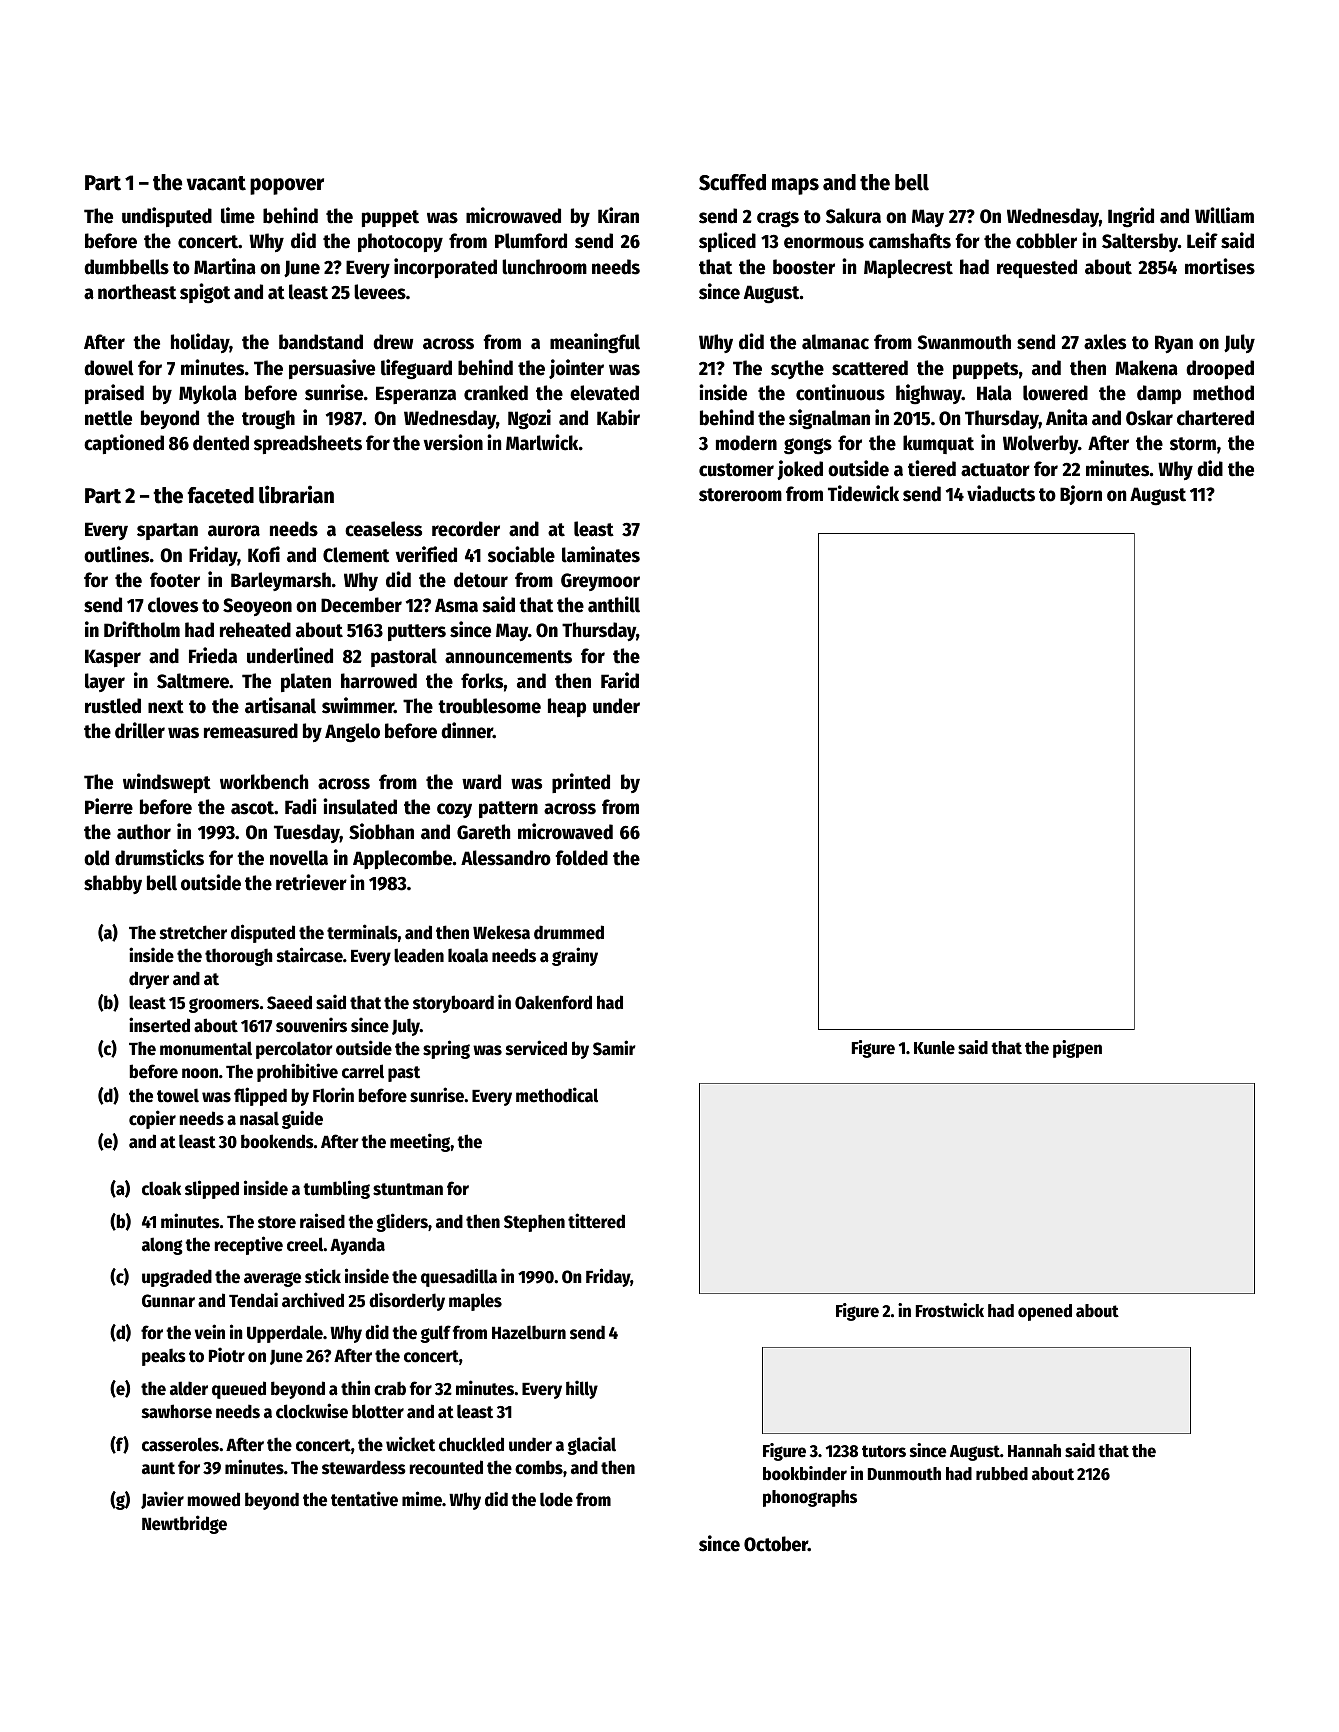  What do you see at coordinates (1045, 1312) in the document?
I see `opened` at bounding box center [1045, 1312].
